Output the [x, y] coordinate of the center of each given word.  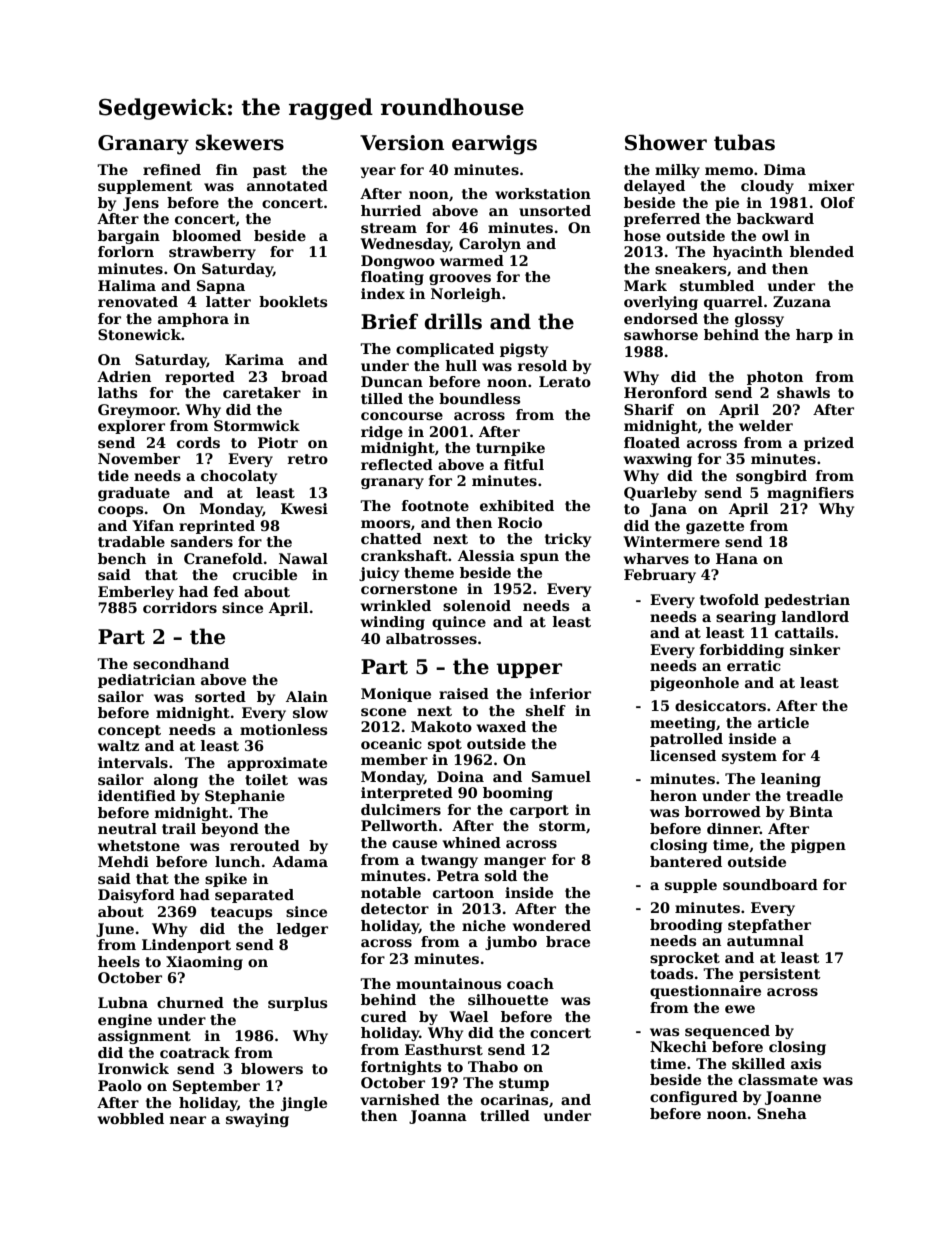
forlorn [126, 251]
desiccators [720, 705]
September [216, 1087]
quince [459, 623]
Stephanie [245, 797]
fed [226, 591]
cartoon [463, 893]
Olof [838, 202]
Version [402, 143]
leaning [791, 780]
